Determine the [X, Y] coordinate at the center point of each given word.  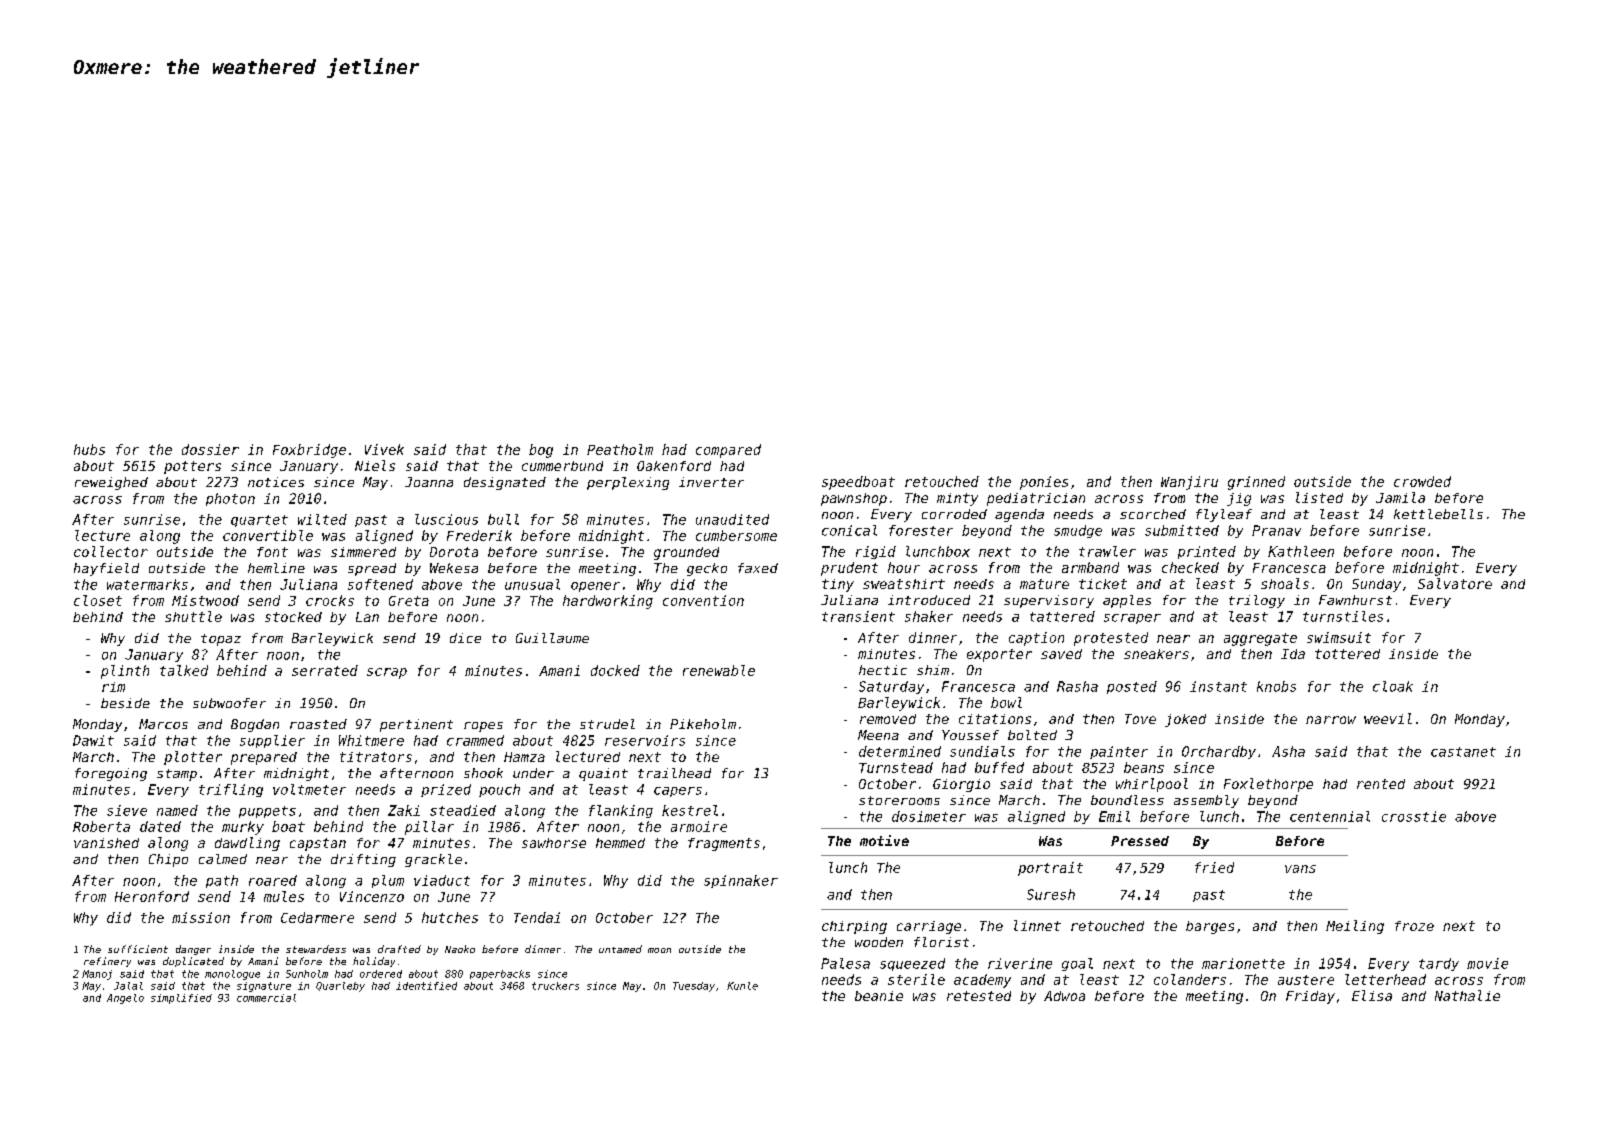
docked [615, 670]
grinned [1256, 483]
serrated [325, 670]
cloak [1393, 686]
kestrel [690, 810]
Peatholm [620, 449]
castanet [1463, 752]
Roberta [101, 826]
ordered [381, 974]
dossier [210, 449]
